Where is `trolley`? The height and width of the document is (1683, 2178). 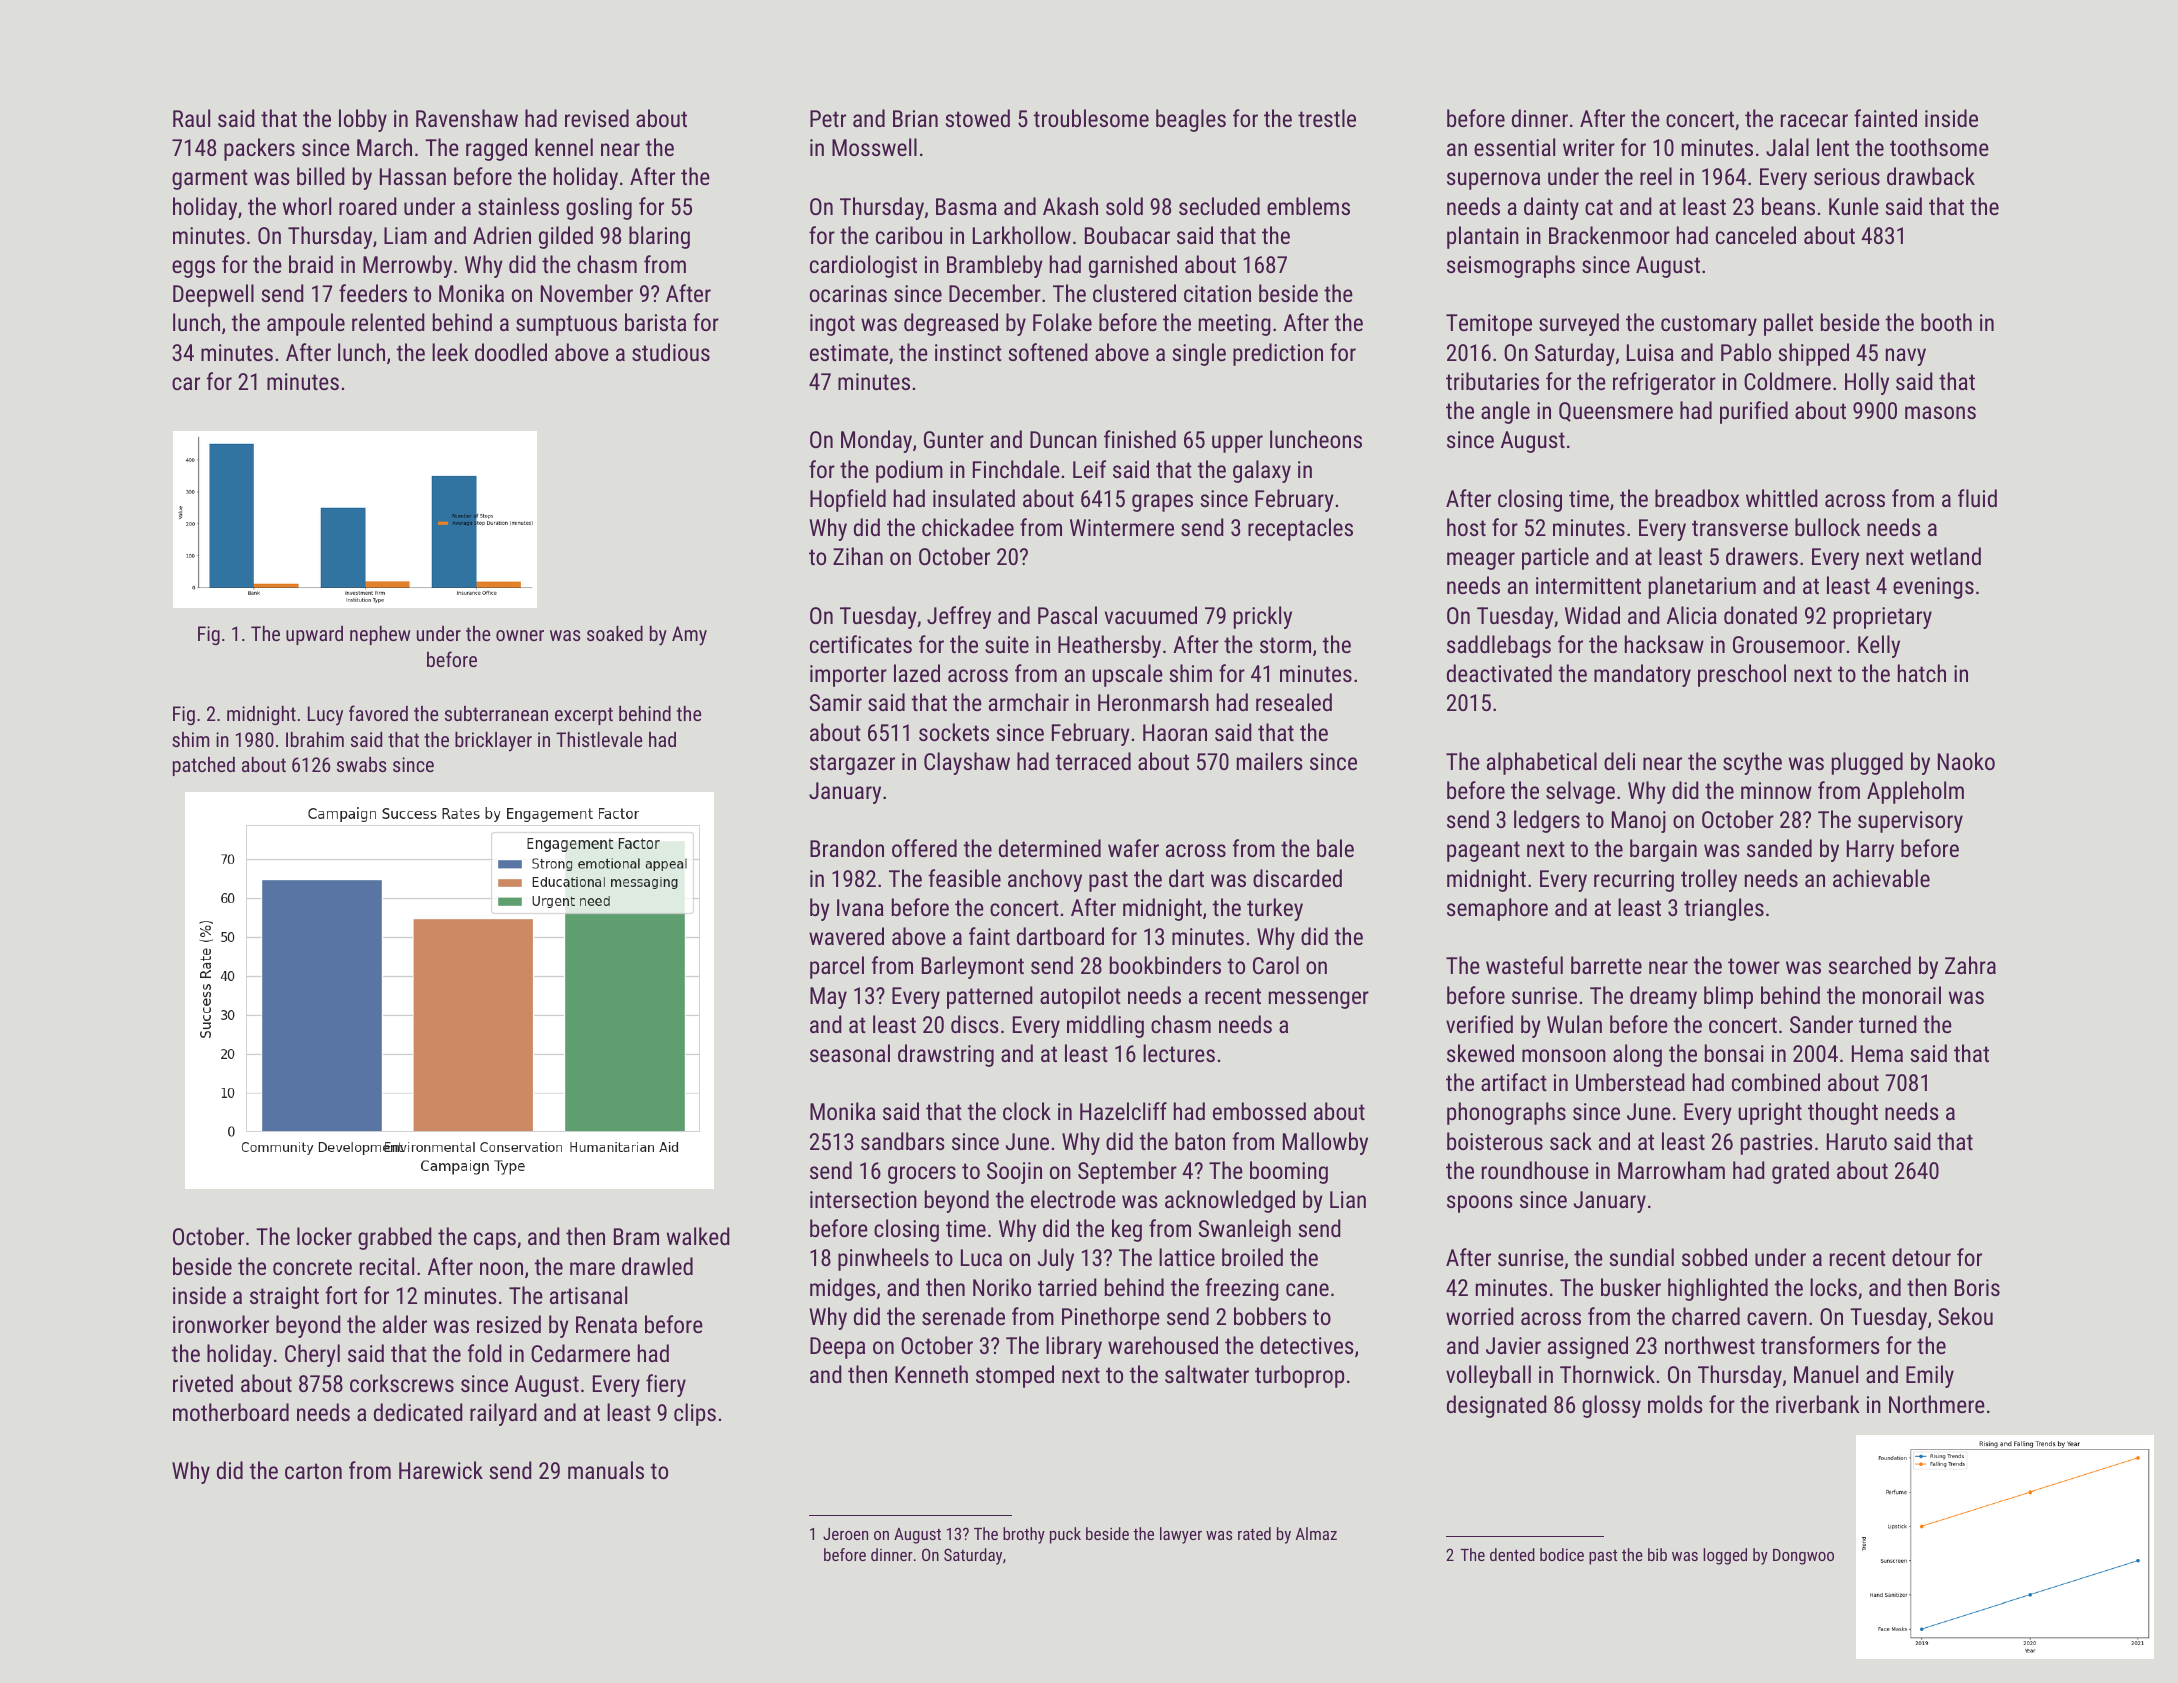
trolley is located at coordinates (1709, 880).
